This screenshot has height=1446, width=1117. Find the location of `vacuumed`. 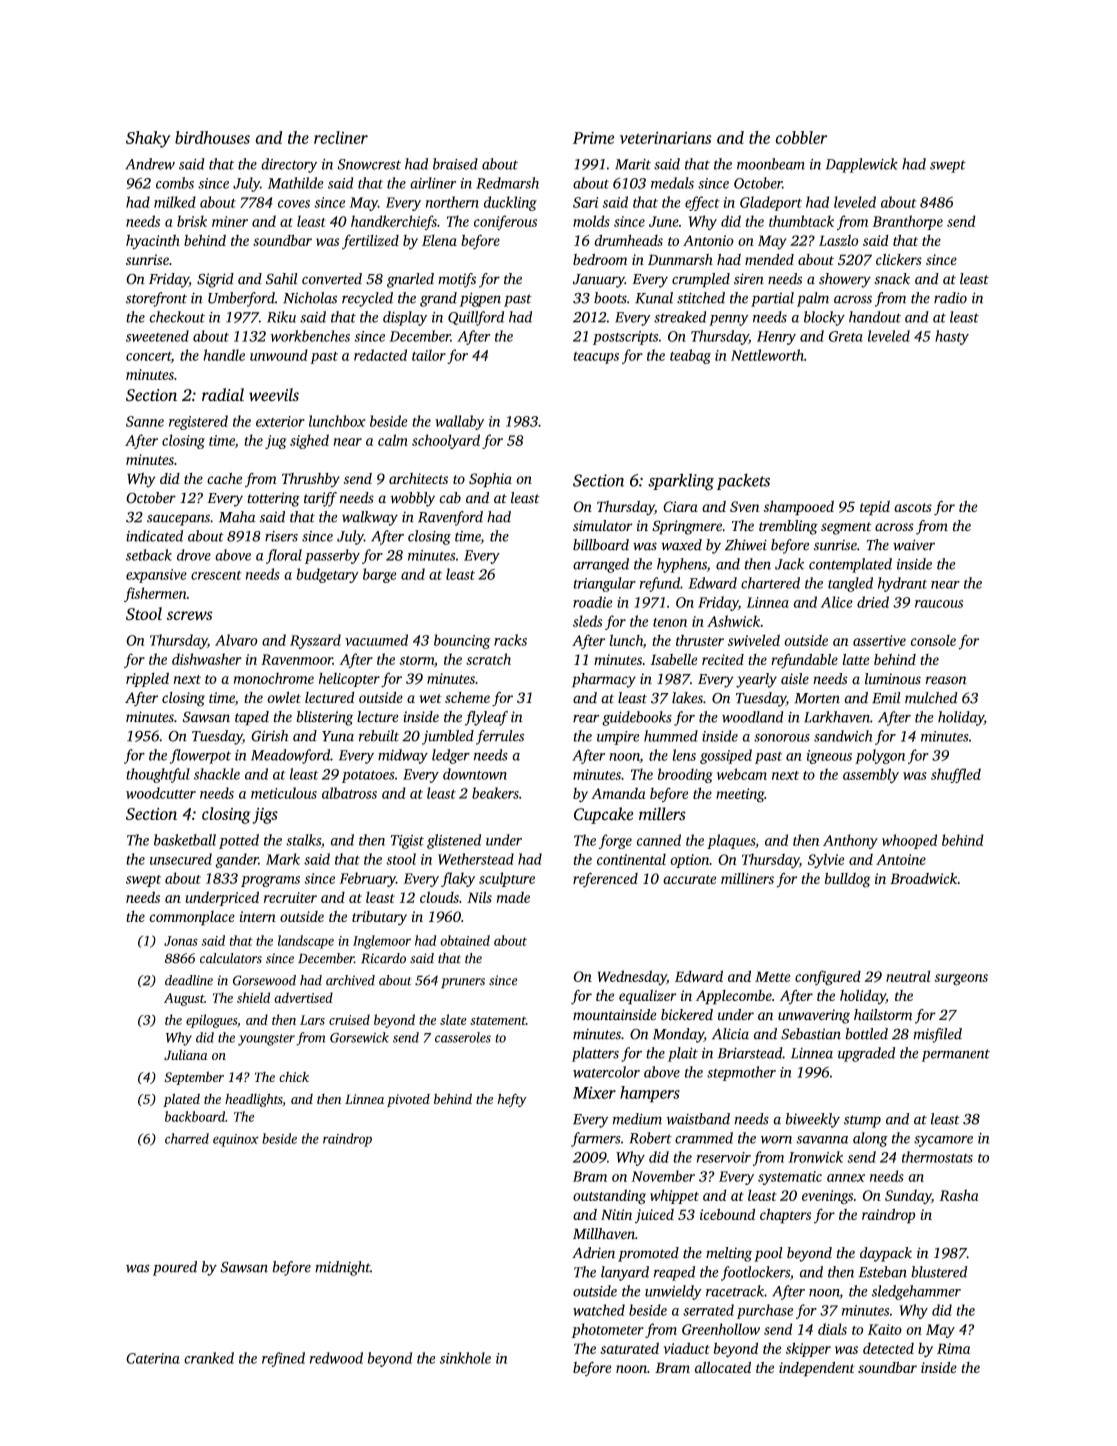

vacuumed is located at coordinates (376, 640).
